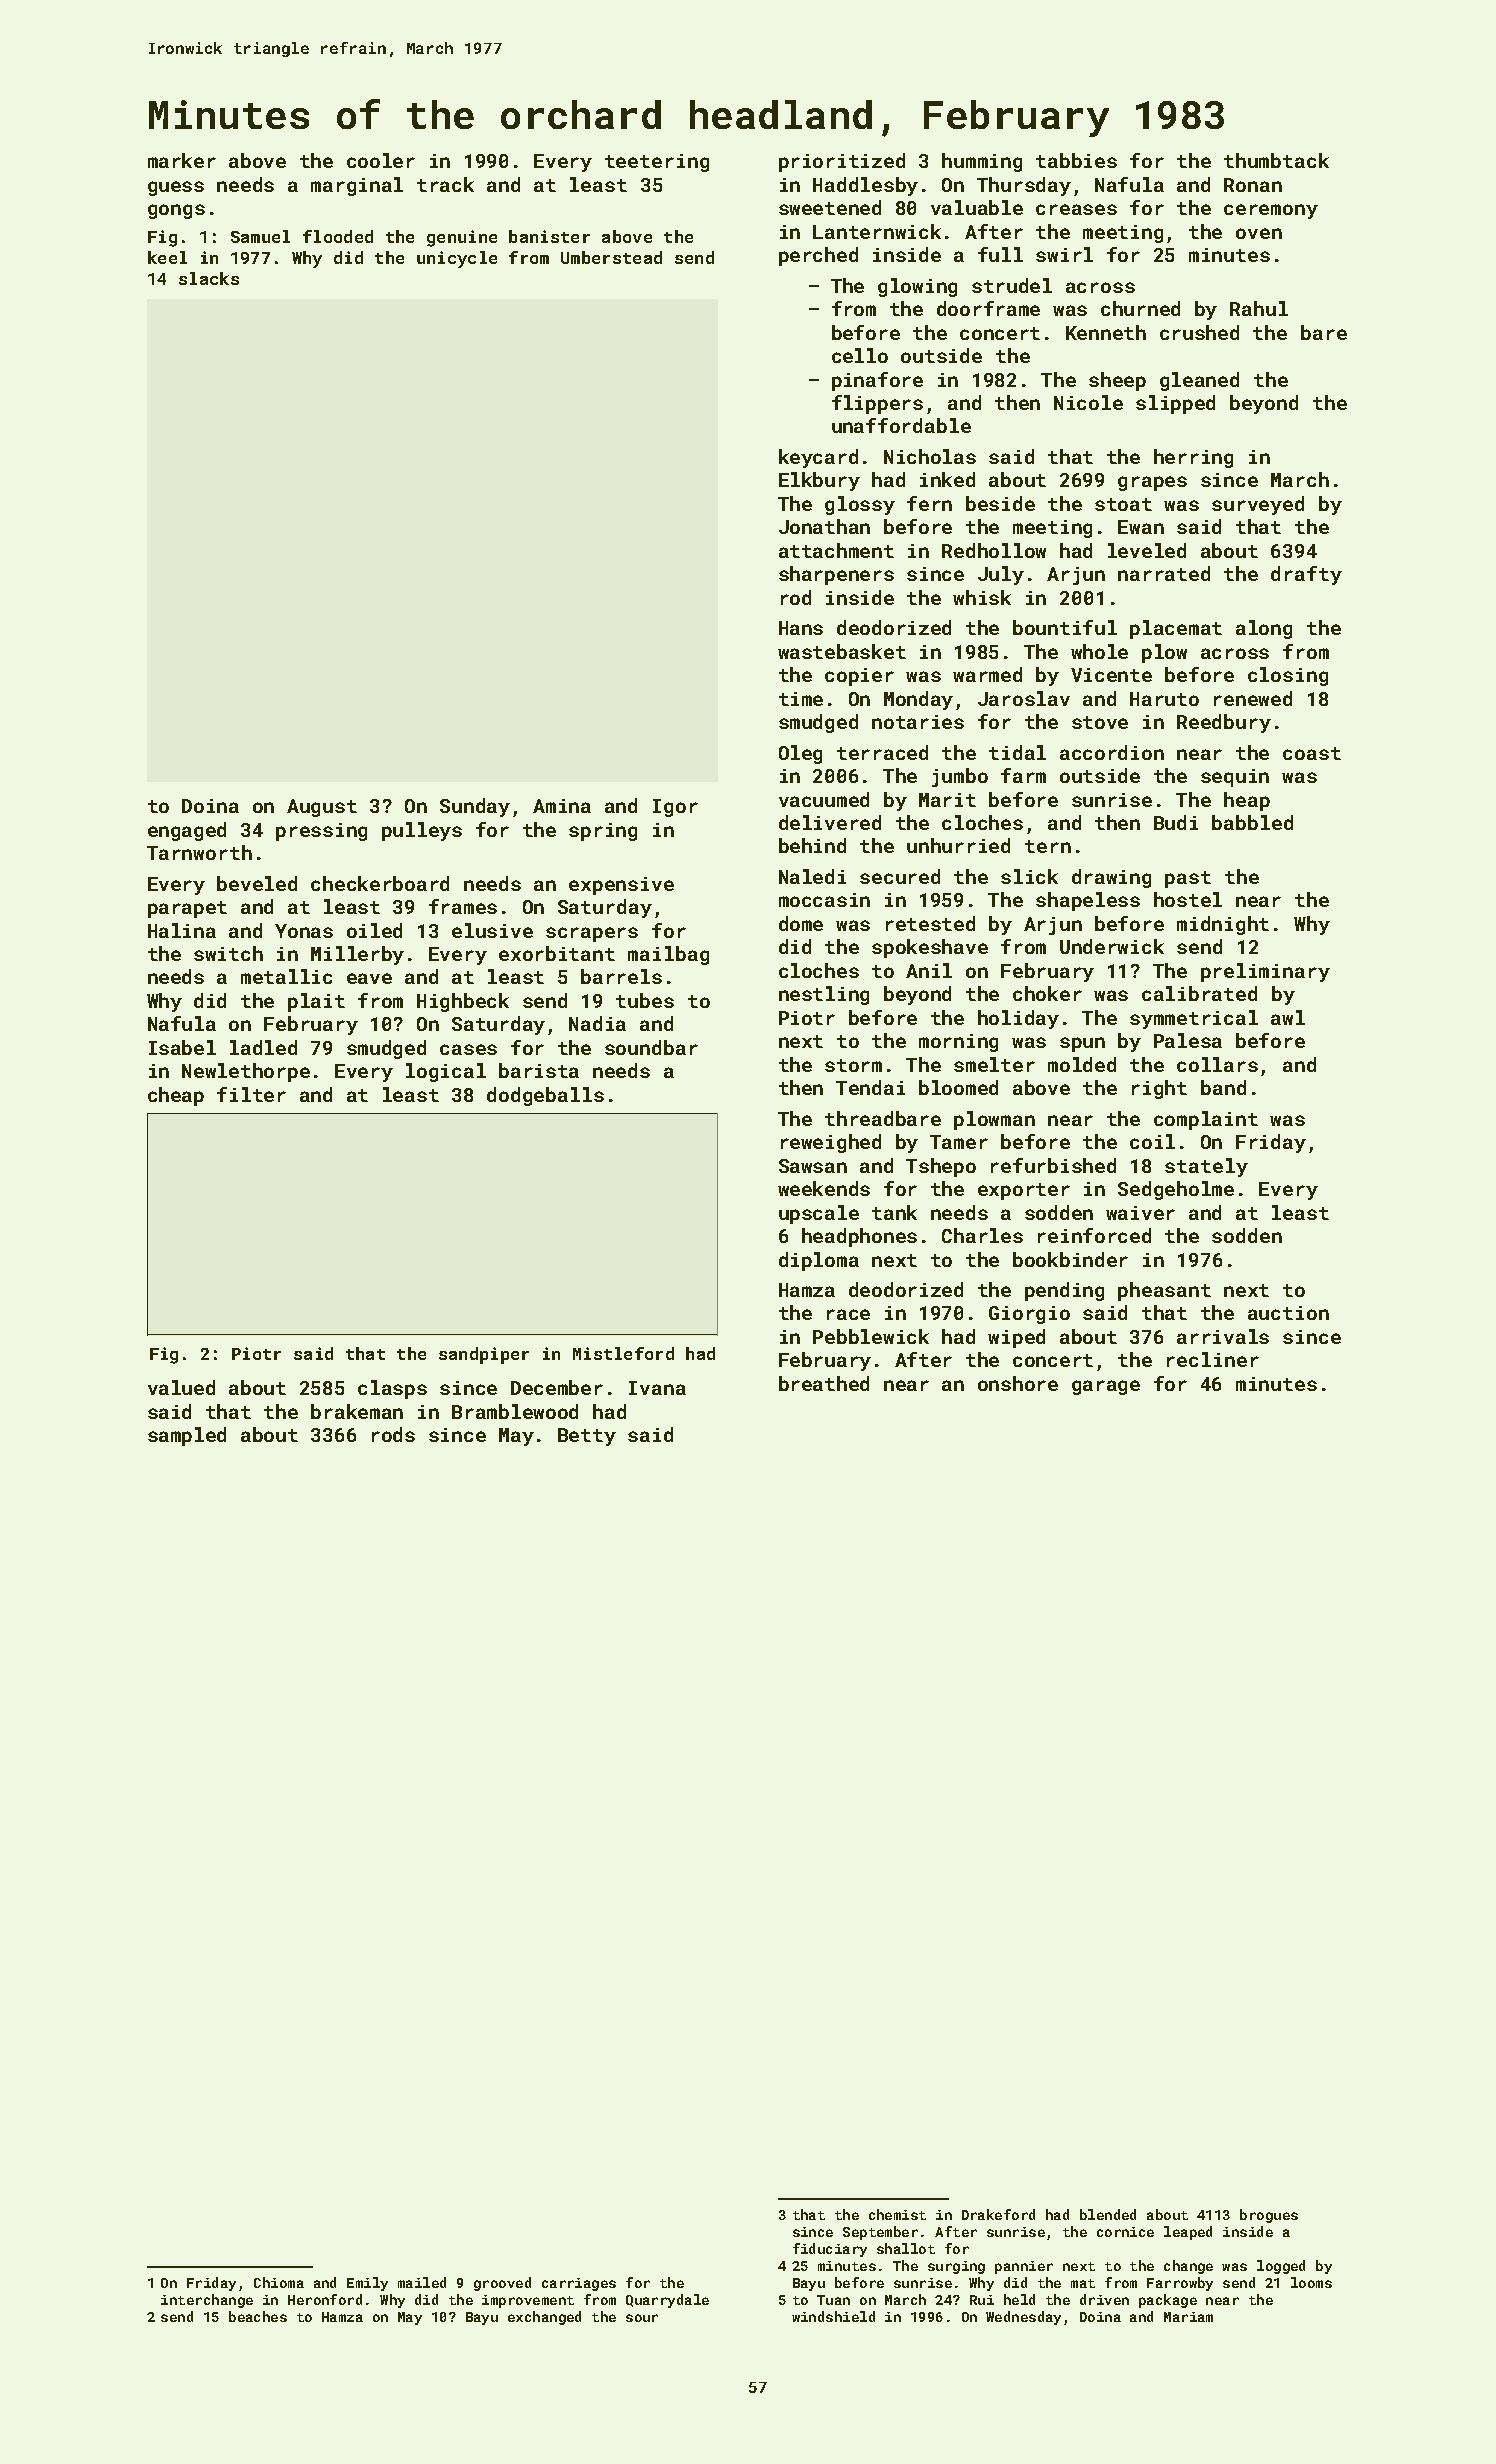 The width and height of the screenshot is (1496, 2464). What do you see at coordinates (187, 1436) in the screenshot?
I see `sampled` at bounding box center [187, 1436].
